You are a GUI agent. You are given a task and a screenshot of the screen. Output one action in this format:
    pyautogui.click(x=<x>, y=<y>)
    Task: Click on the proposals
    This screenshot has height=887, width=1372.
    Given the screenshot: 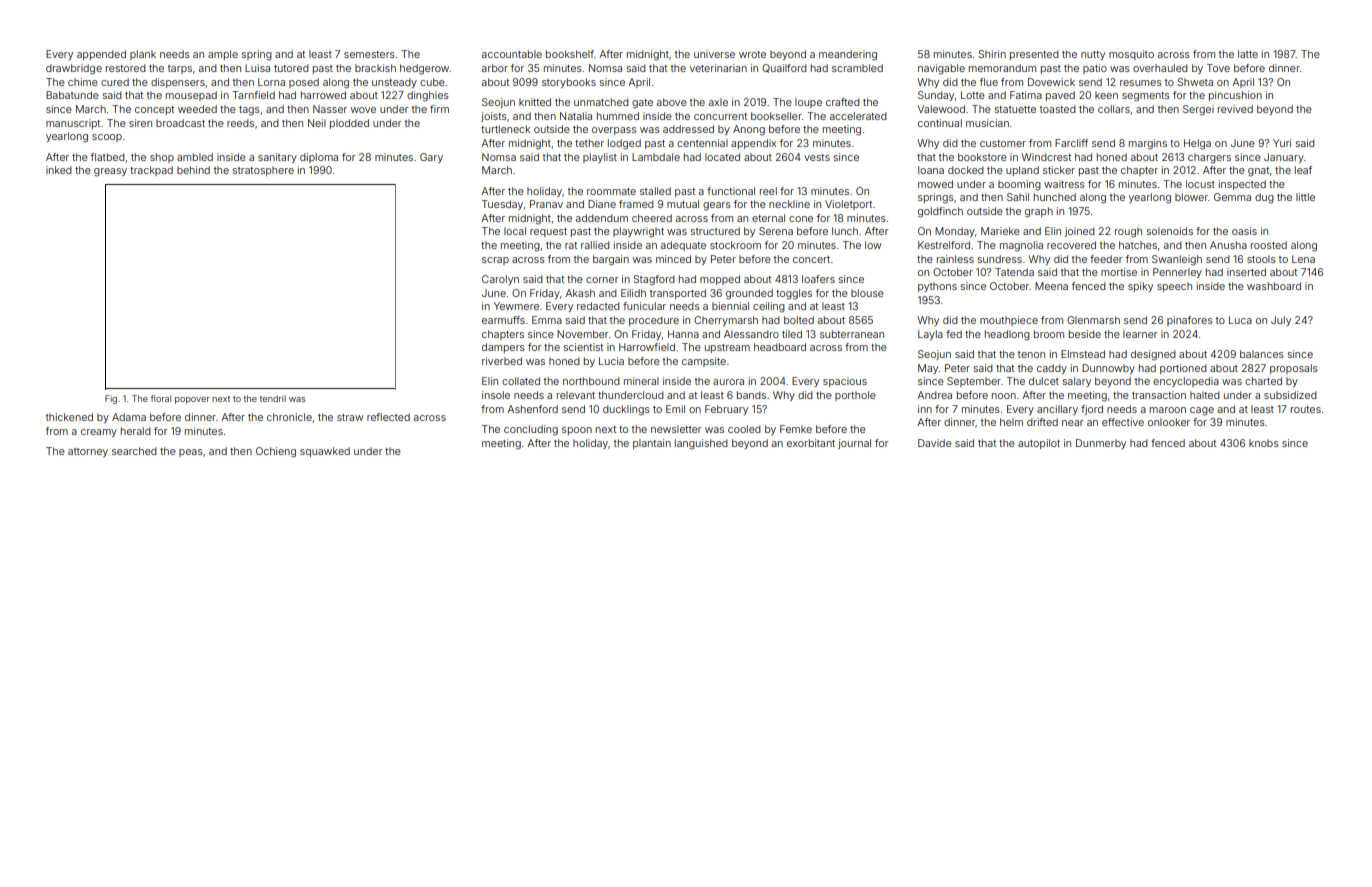 What is the action you would take?
    pyautogui.click(x=1294, y=369)
